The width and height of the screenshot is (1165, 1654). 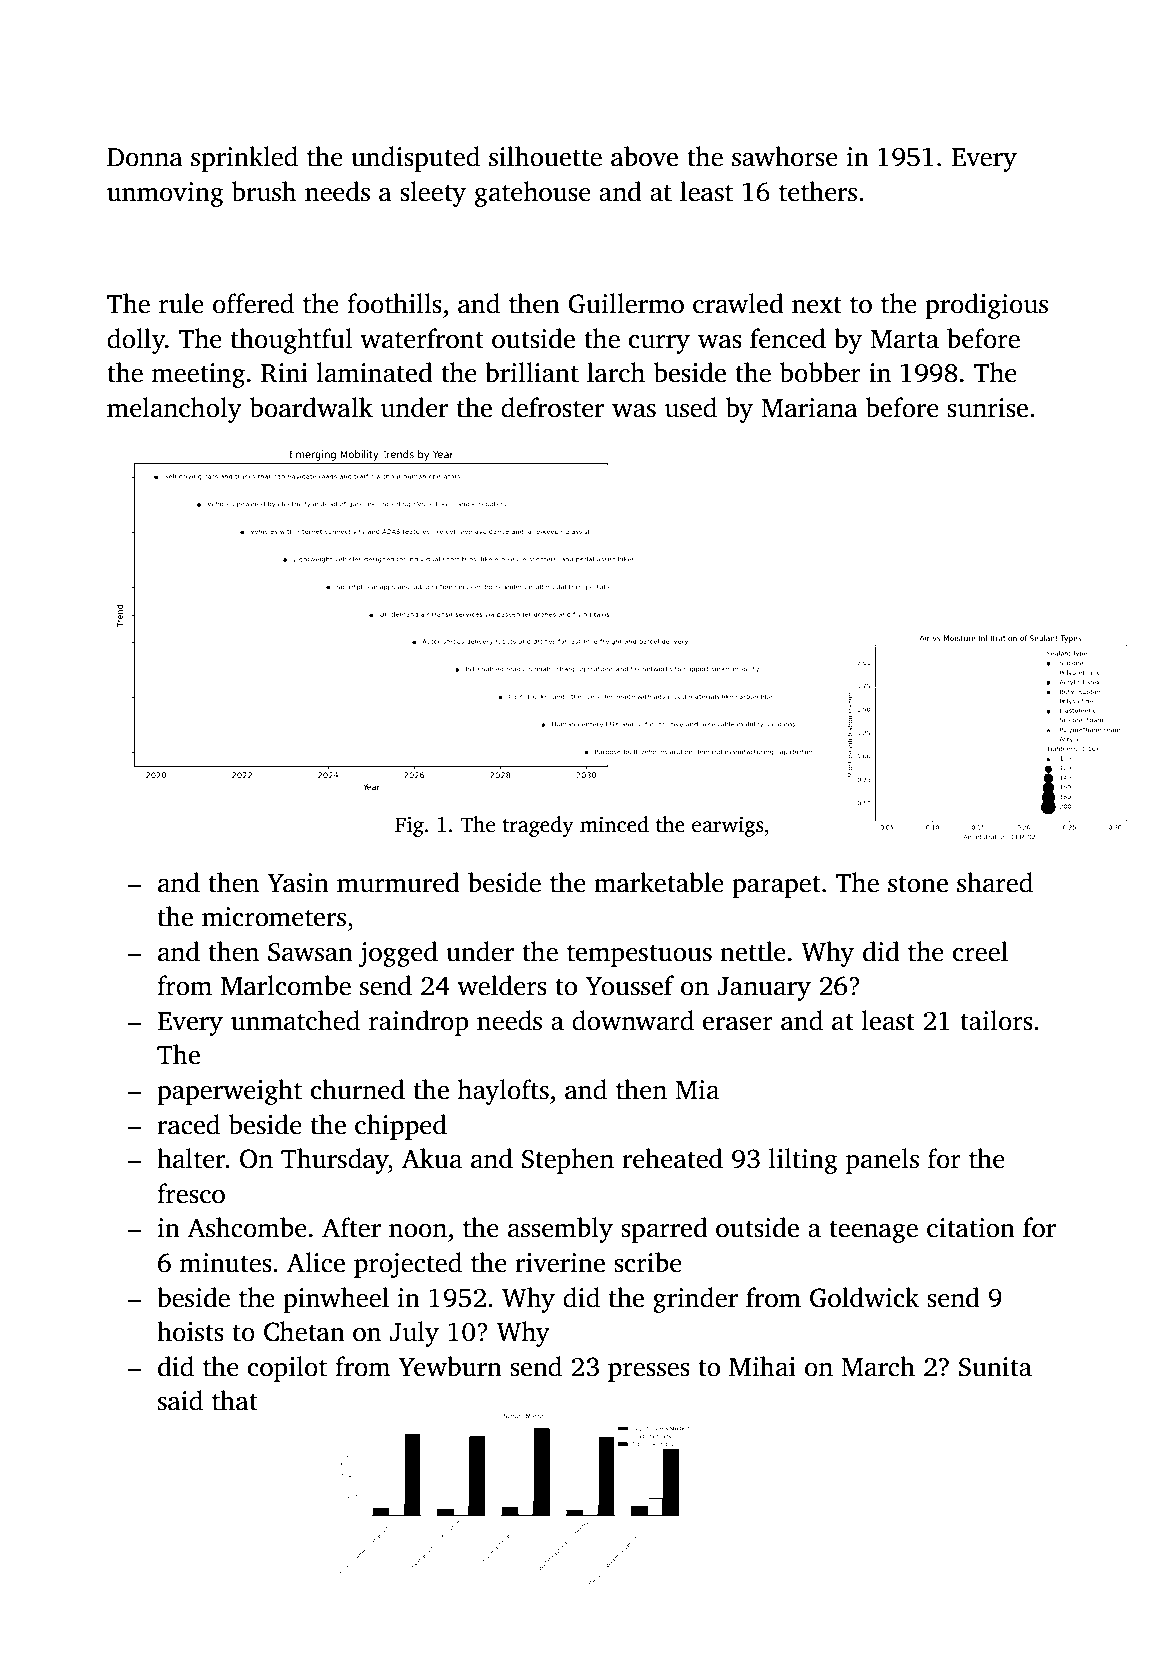 I want to click on projected, so click(x=408, y=1265).
